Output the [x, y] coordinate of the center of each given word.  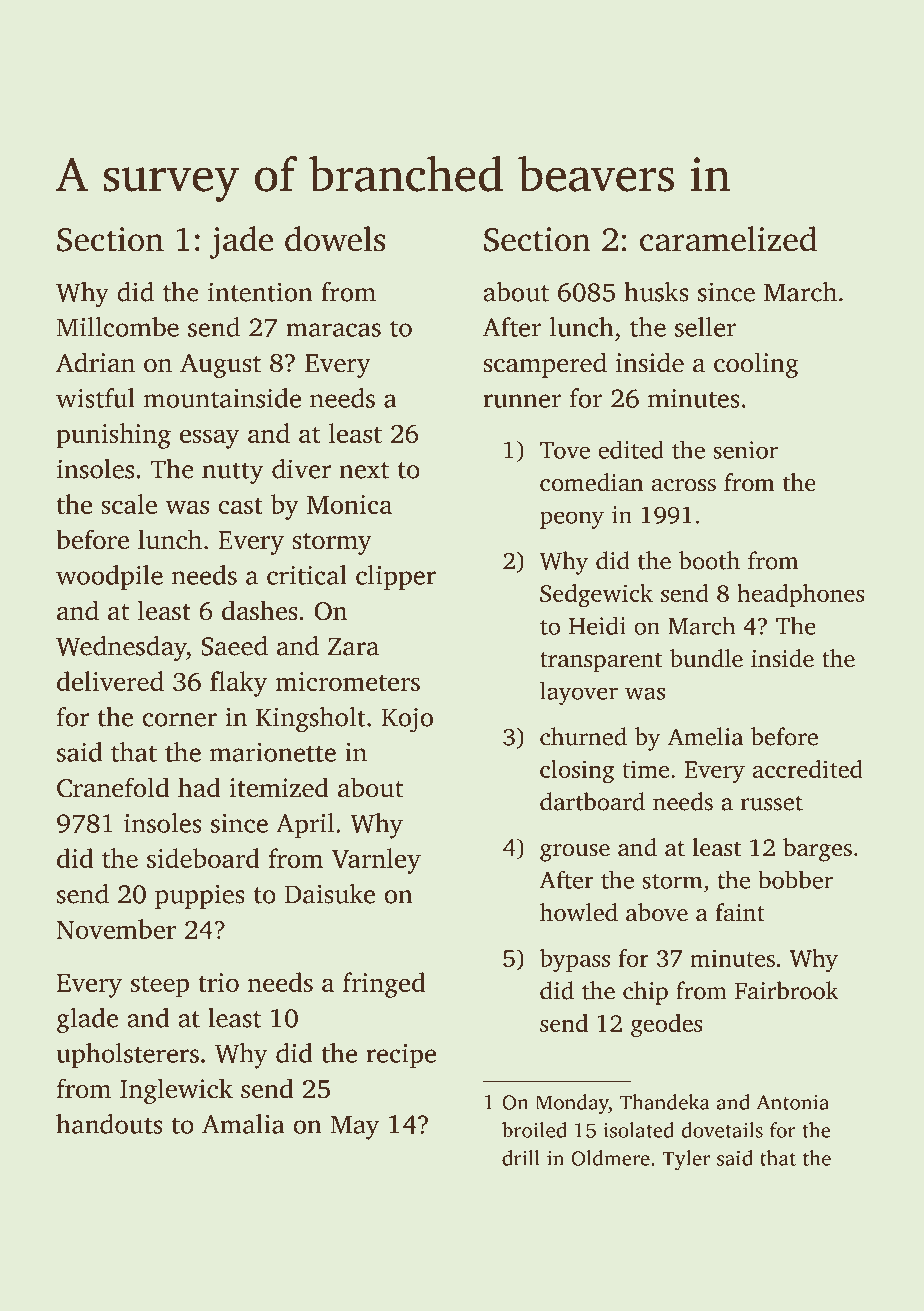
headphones [800, 595]
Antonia [793, 1102]
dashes [260, 610]
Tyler [686, 1160]
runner [522, 401]
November [116, 929]
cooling [756, 365]
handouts [109, 1124]
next [364, 470]
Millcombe [118, 327]
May [354, 1128]
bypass [575, 960]
